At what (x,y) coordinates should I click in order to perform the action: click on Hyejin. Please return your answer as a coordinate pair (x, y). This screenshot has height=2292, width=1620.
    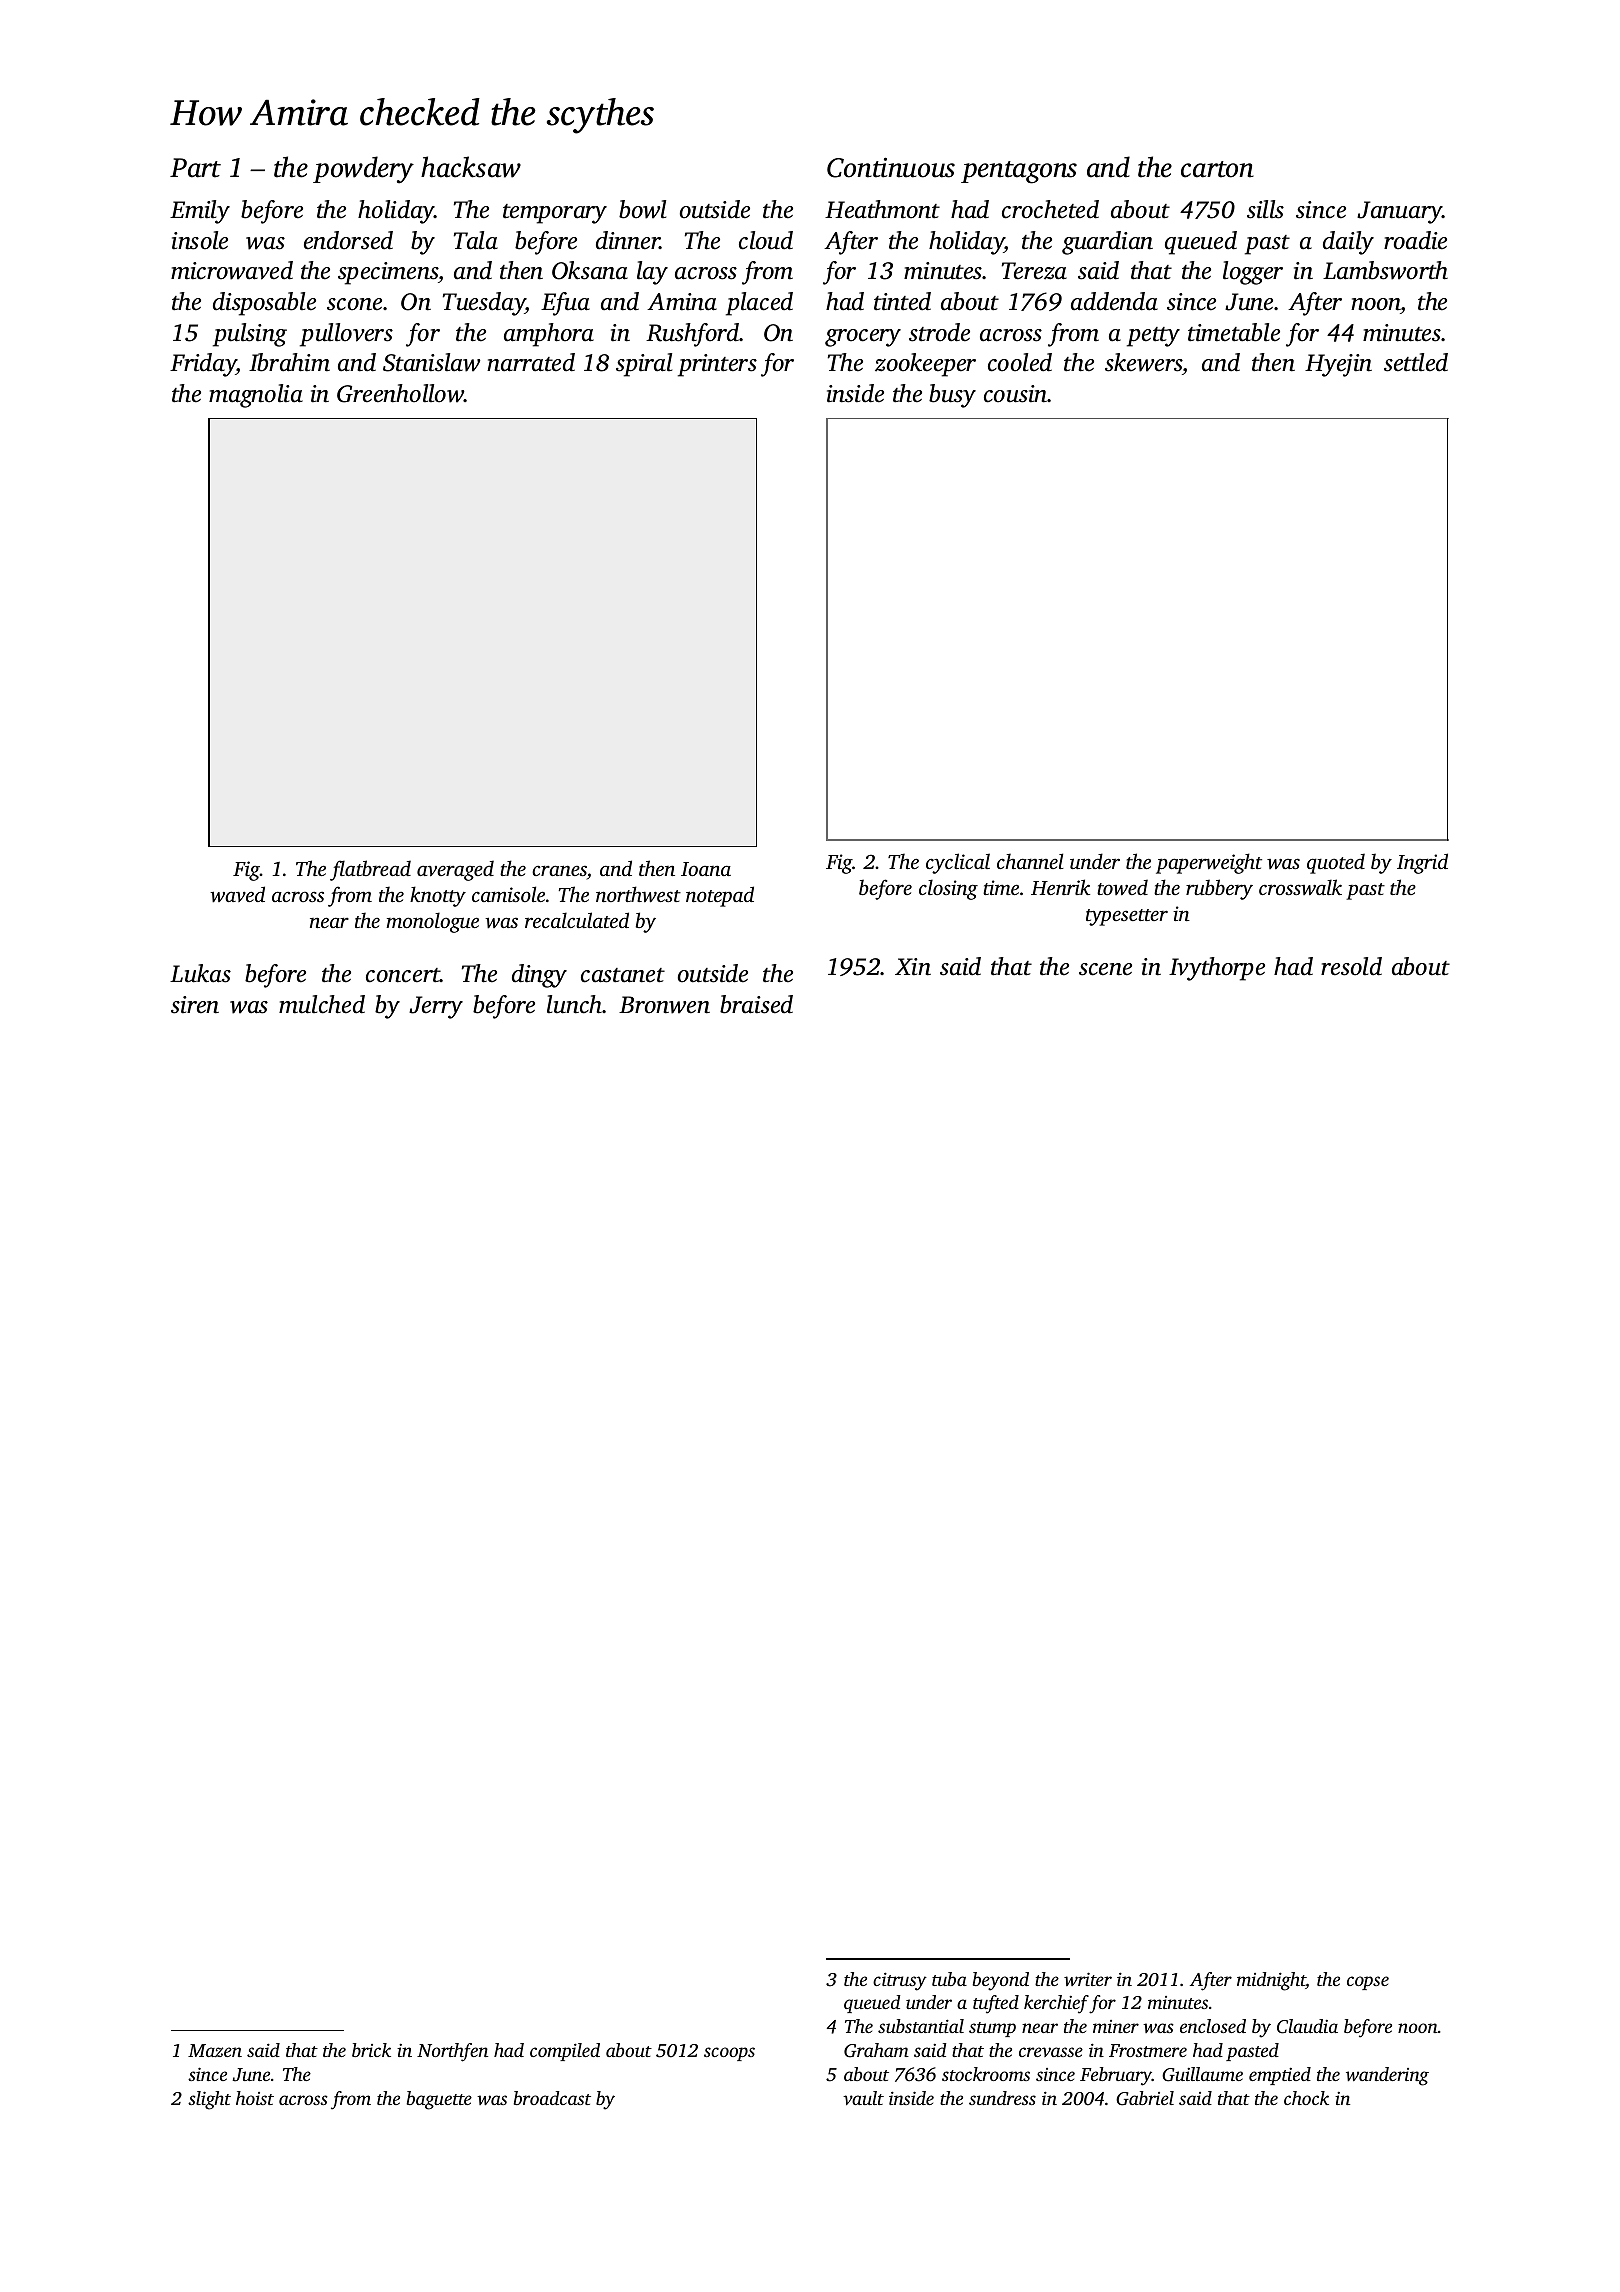
    Looking at the image, I should click on (1338, 365).
